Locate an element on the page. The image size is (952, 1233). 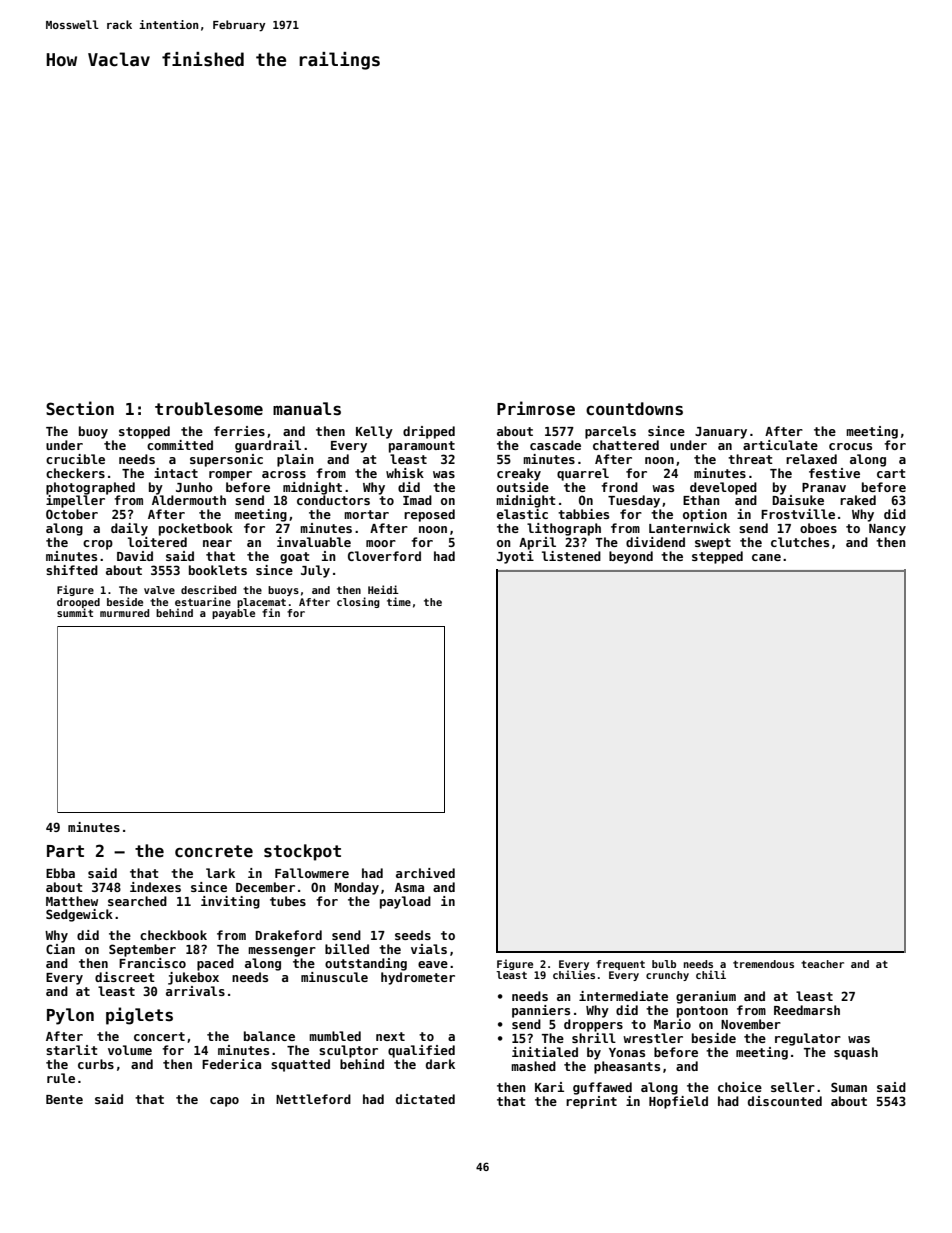
summit is located at coordinates (75, 612).
